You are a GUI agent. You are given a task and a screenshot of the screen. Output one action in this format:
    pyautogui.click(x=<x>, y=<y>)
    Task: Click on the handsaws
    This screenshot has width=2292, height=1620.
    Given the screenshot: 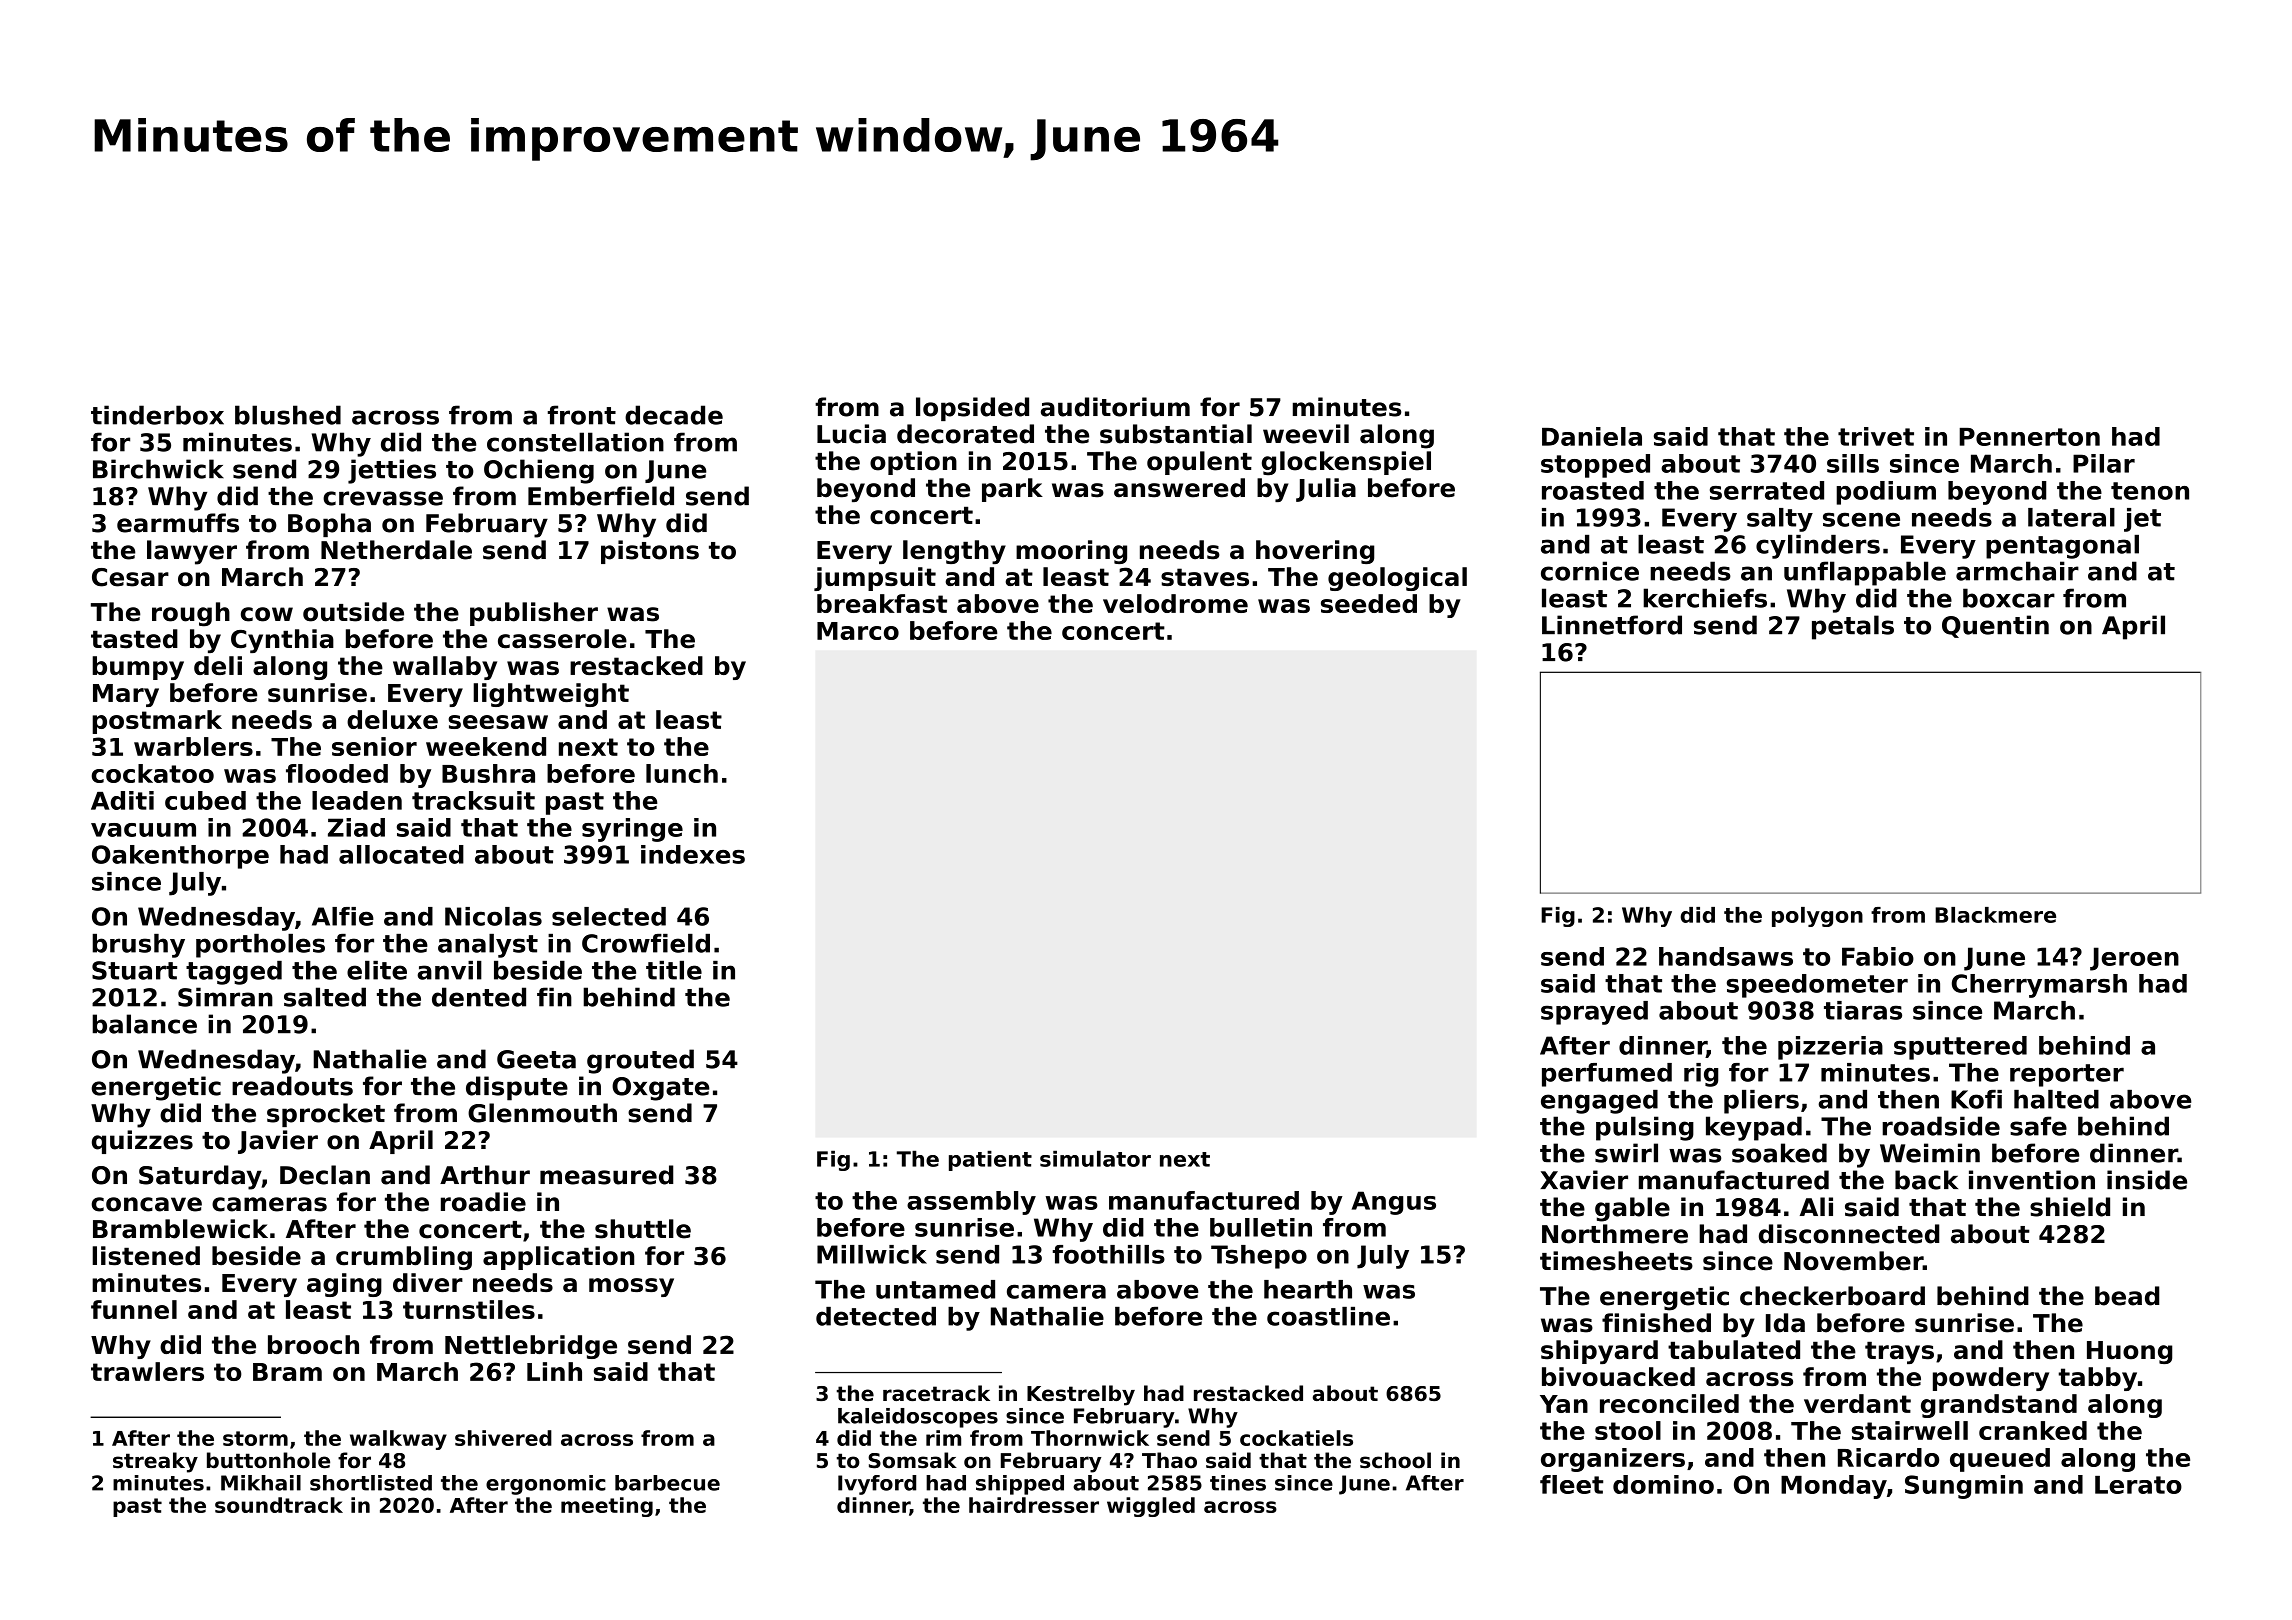 What is the action you would take?
    pyautogui.click(x=1726, y=956)
